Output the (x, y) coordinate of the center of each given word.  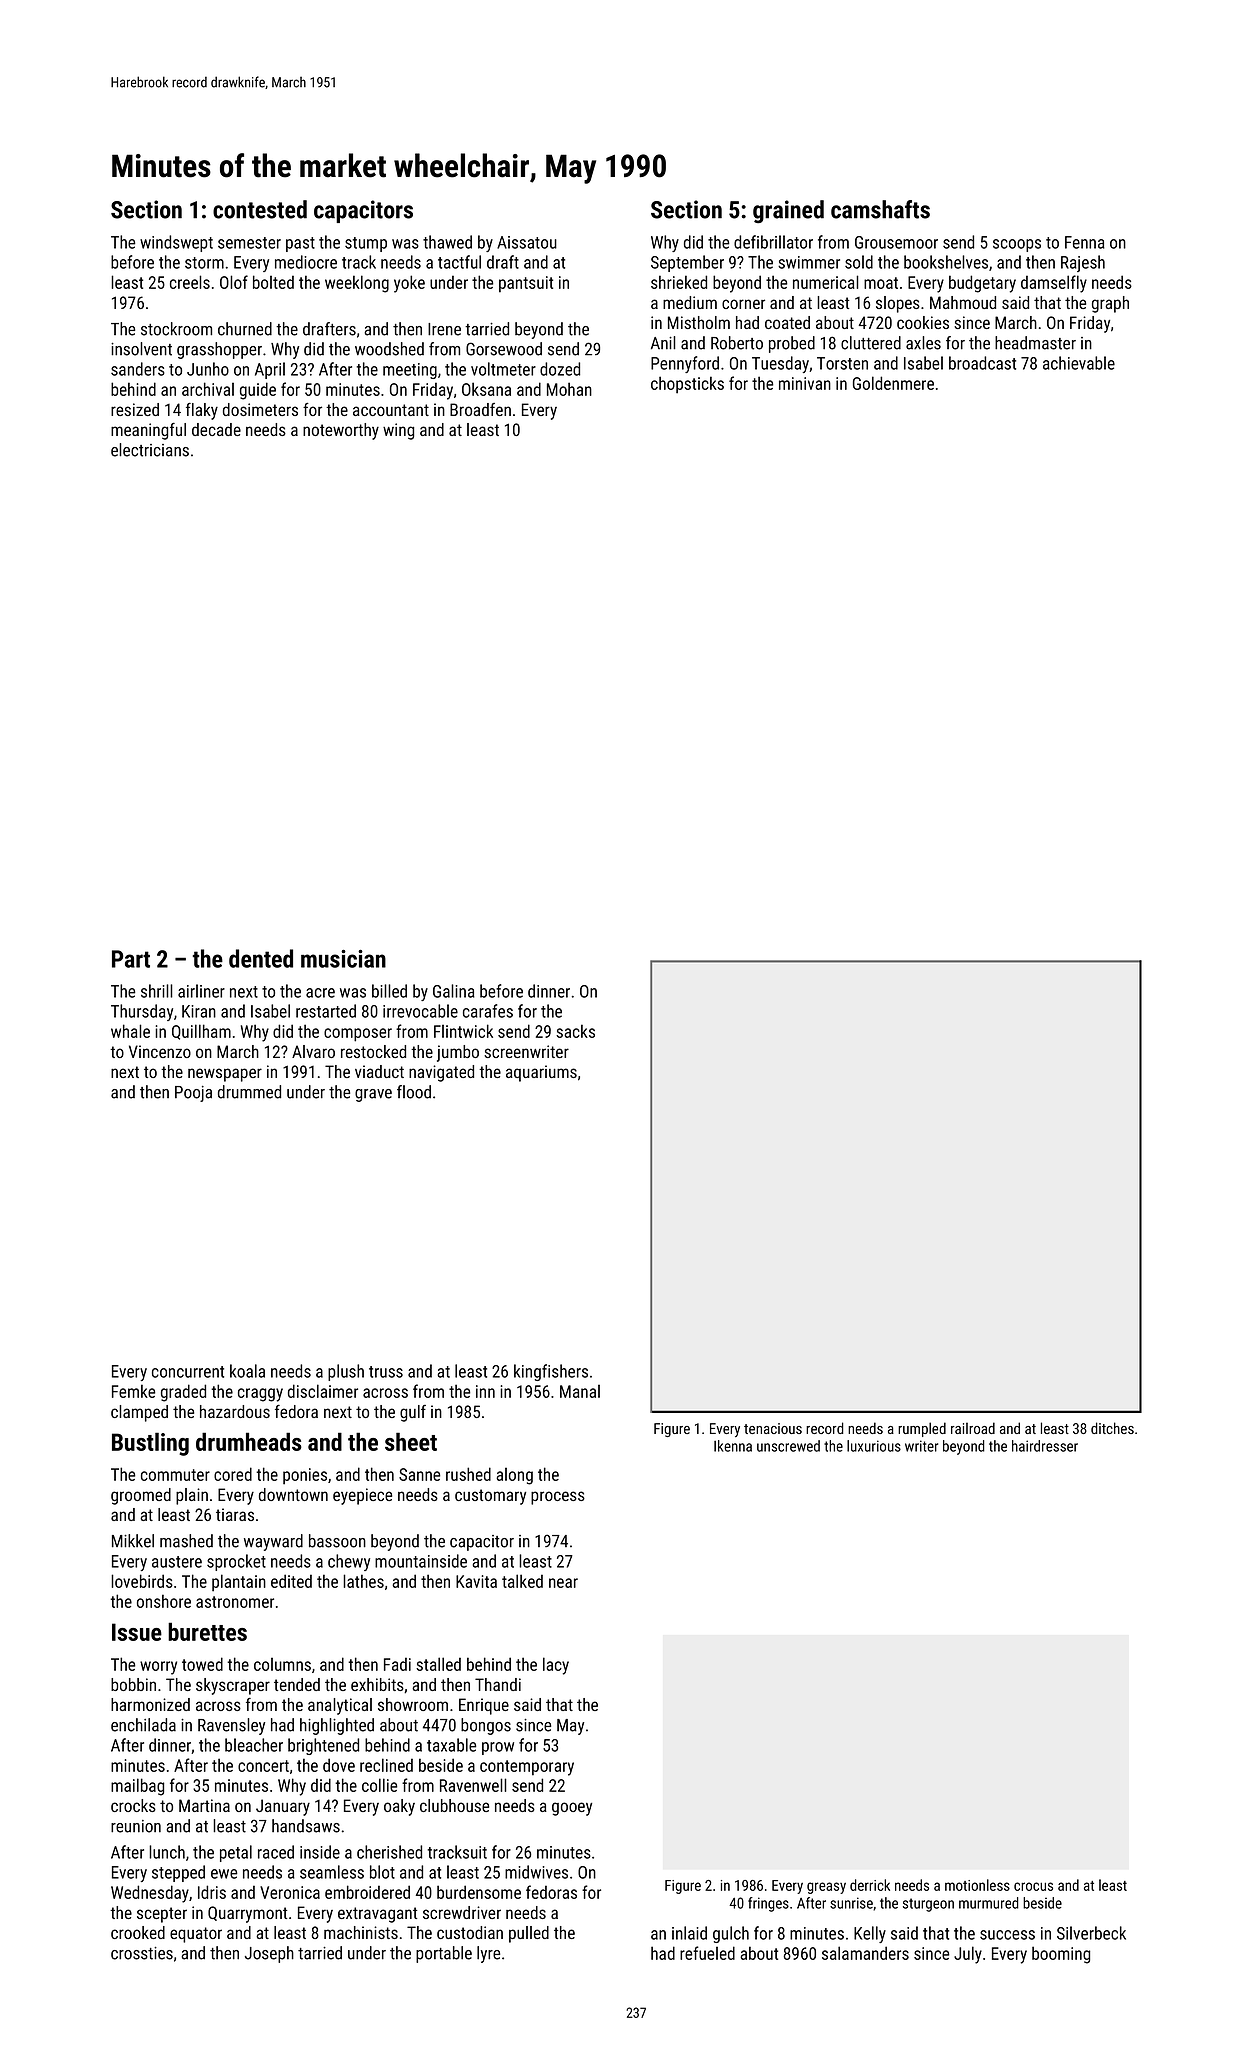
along (514, 1476)
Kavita (476, 1581)
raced (276, 1852)
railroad (973, 1428)
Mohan (569, 389)
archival (208, 389)
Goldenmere (893, 383)
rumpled (922, 1429)
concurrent (188, 1372)
